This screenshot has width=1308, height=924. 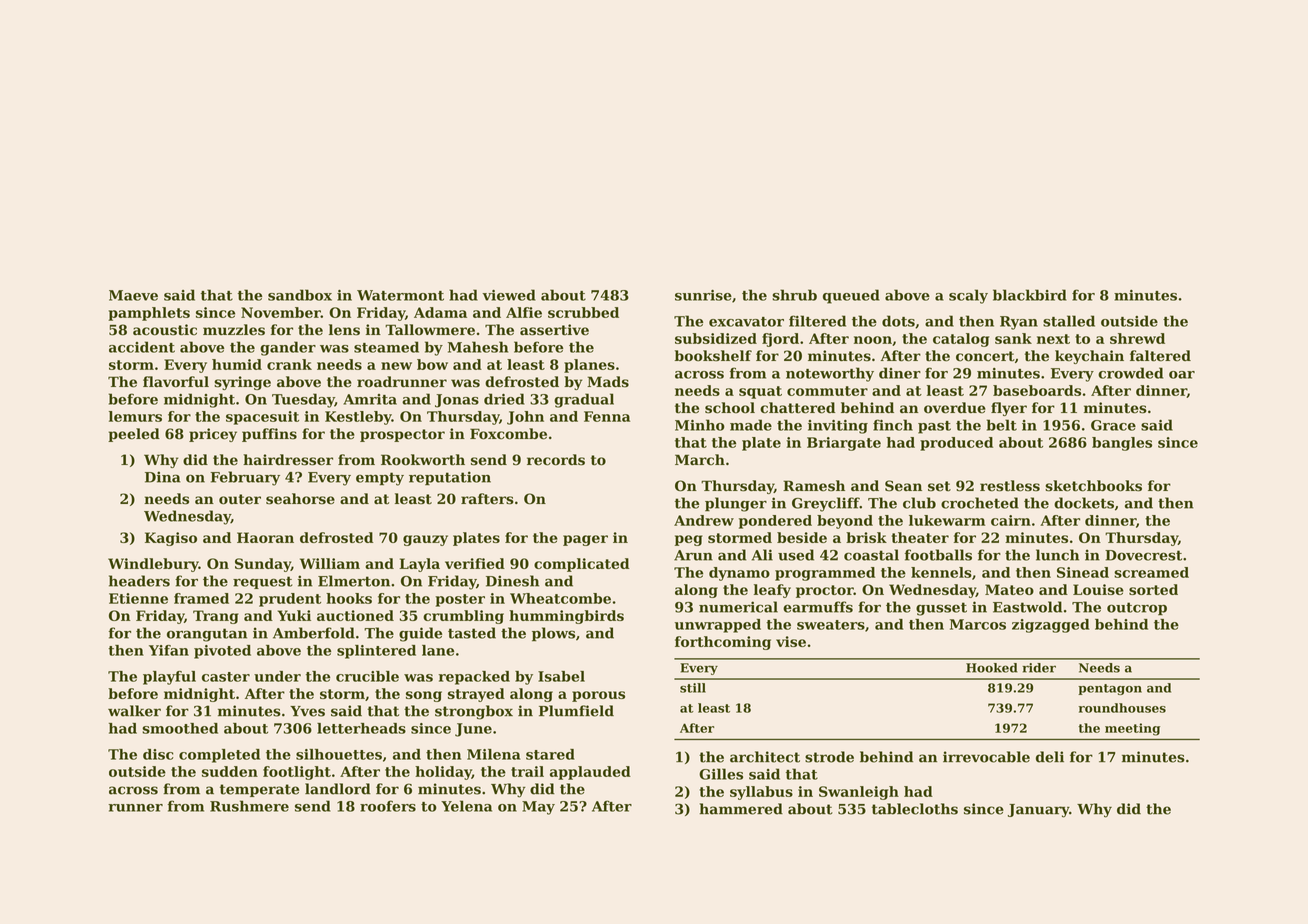 I want to click on February, so click(x=245, y=478).
